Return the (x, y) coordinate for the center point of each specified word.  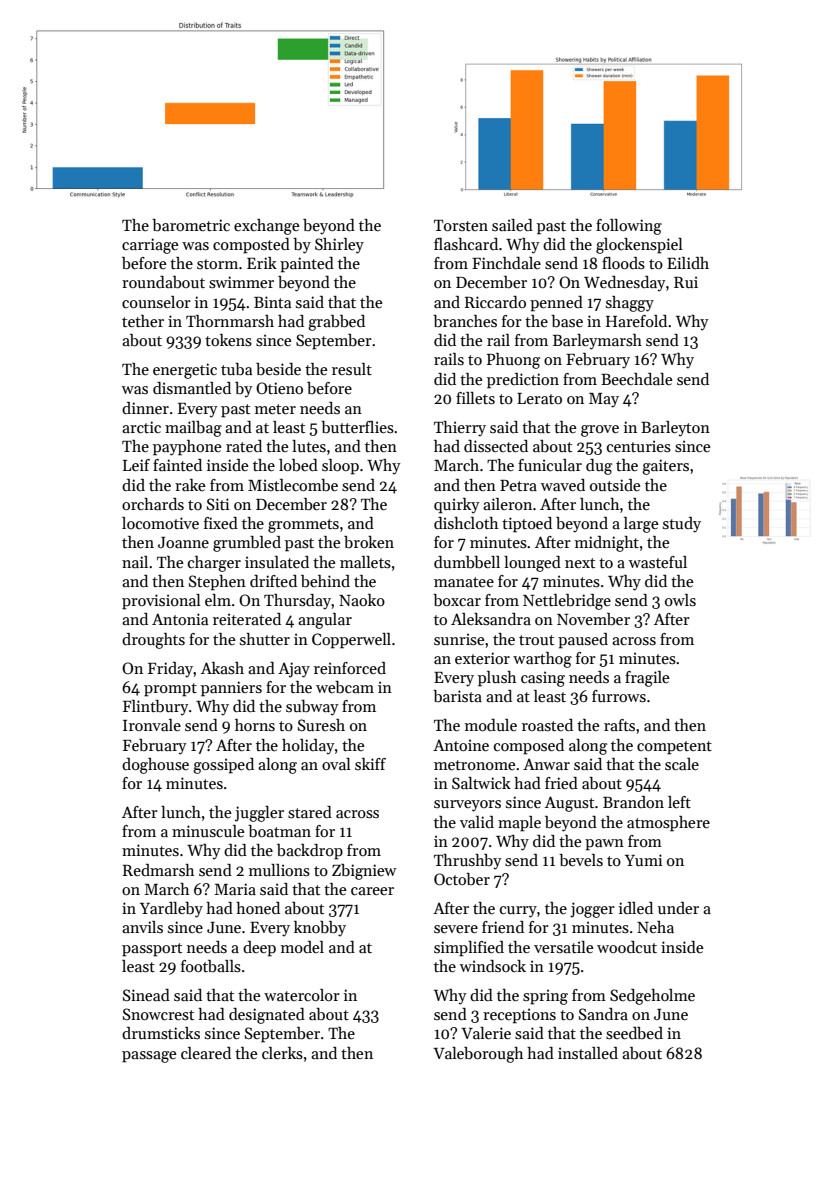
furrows (619, 696)
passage (149, 1057)
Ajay (294, 670)
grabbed (336, 323)
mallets (365, 562)
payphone (187, 448)
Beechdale (636, 379)
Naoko (362, 600)
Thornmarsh (230, 321)
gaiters (665, 467)
